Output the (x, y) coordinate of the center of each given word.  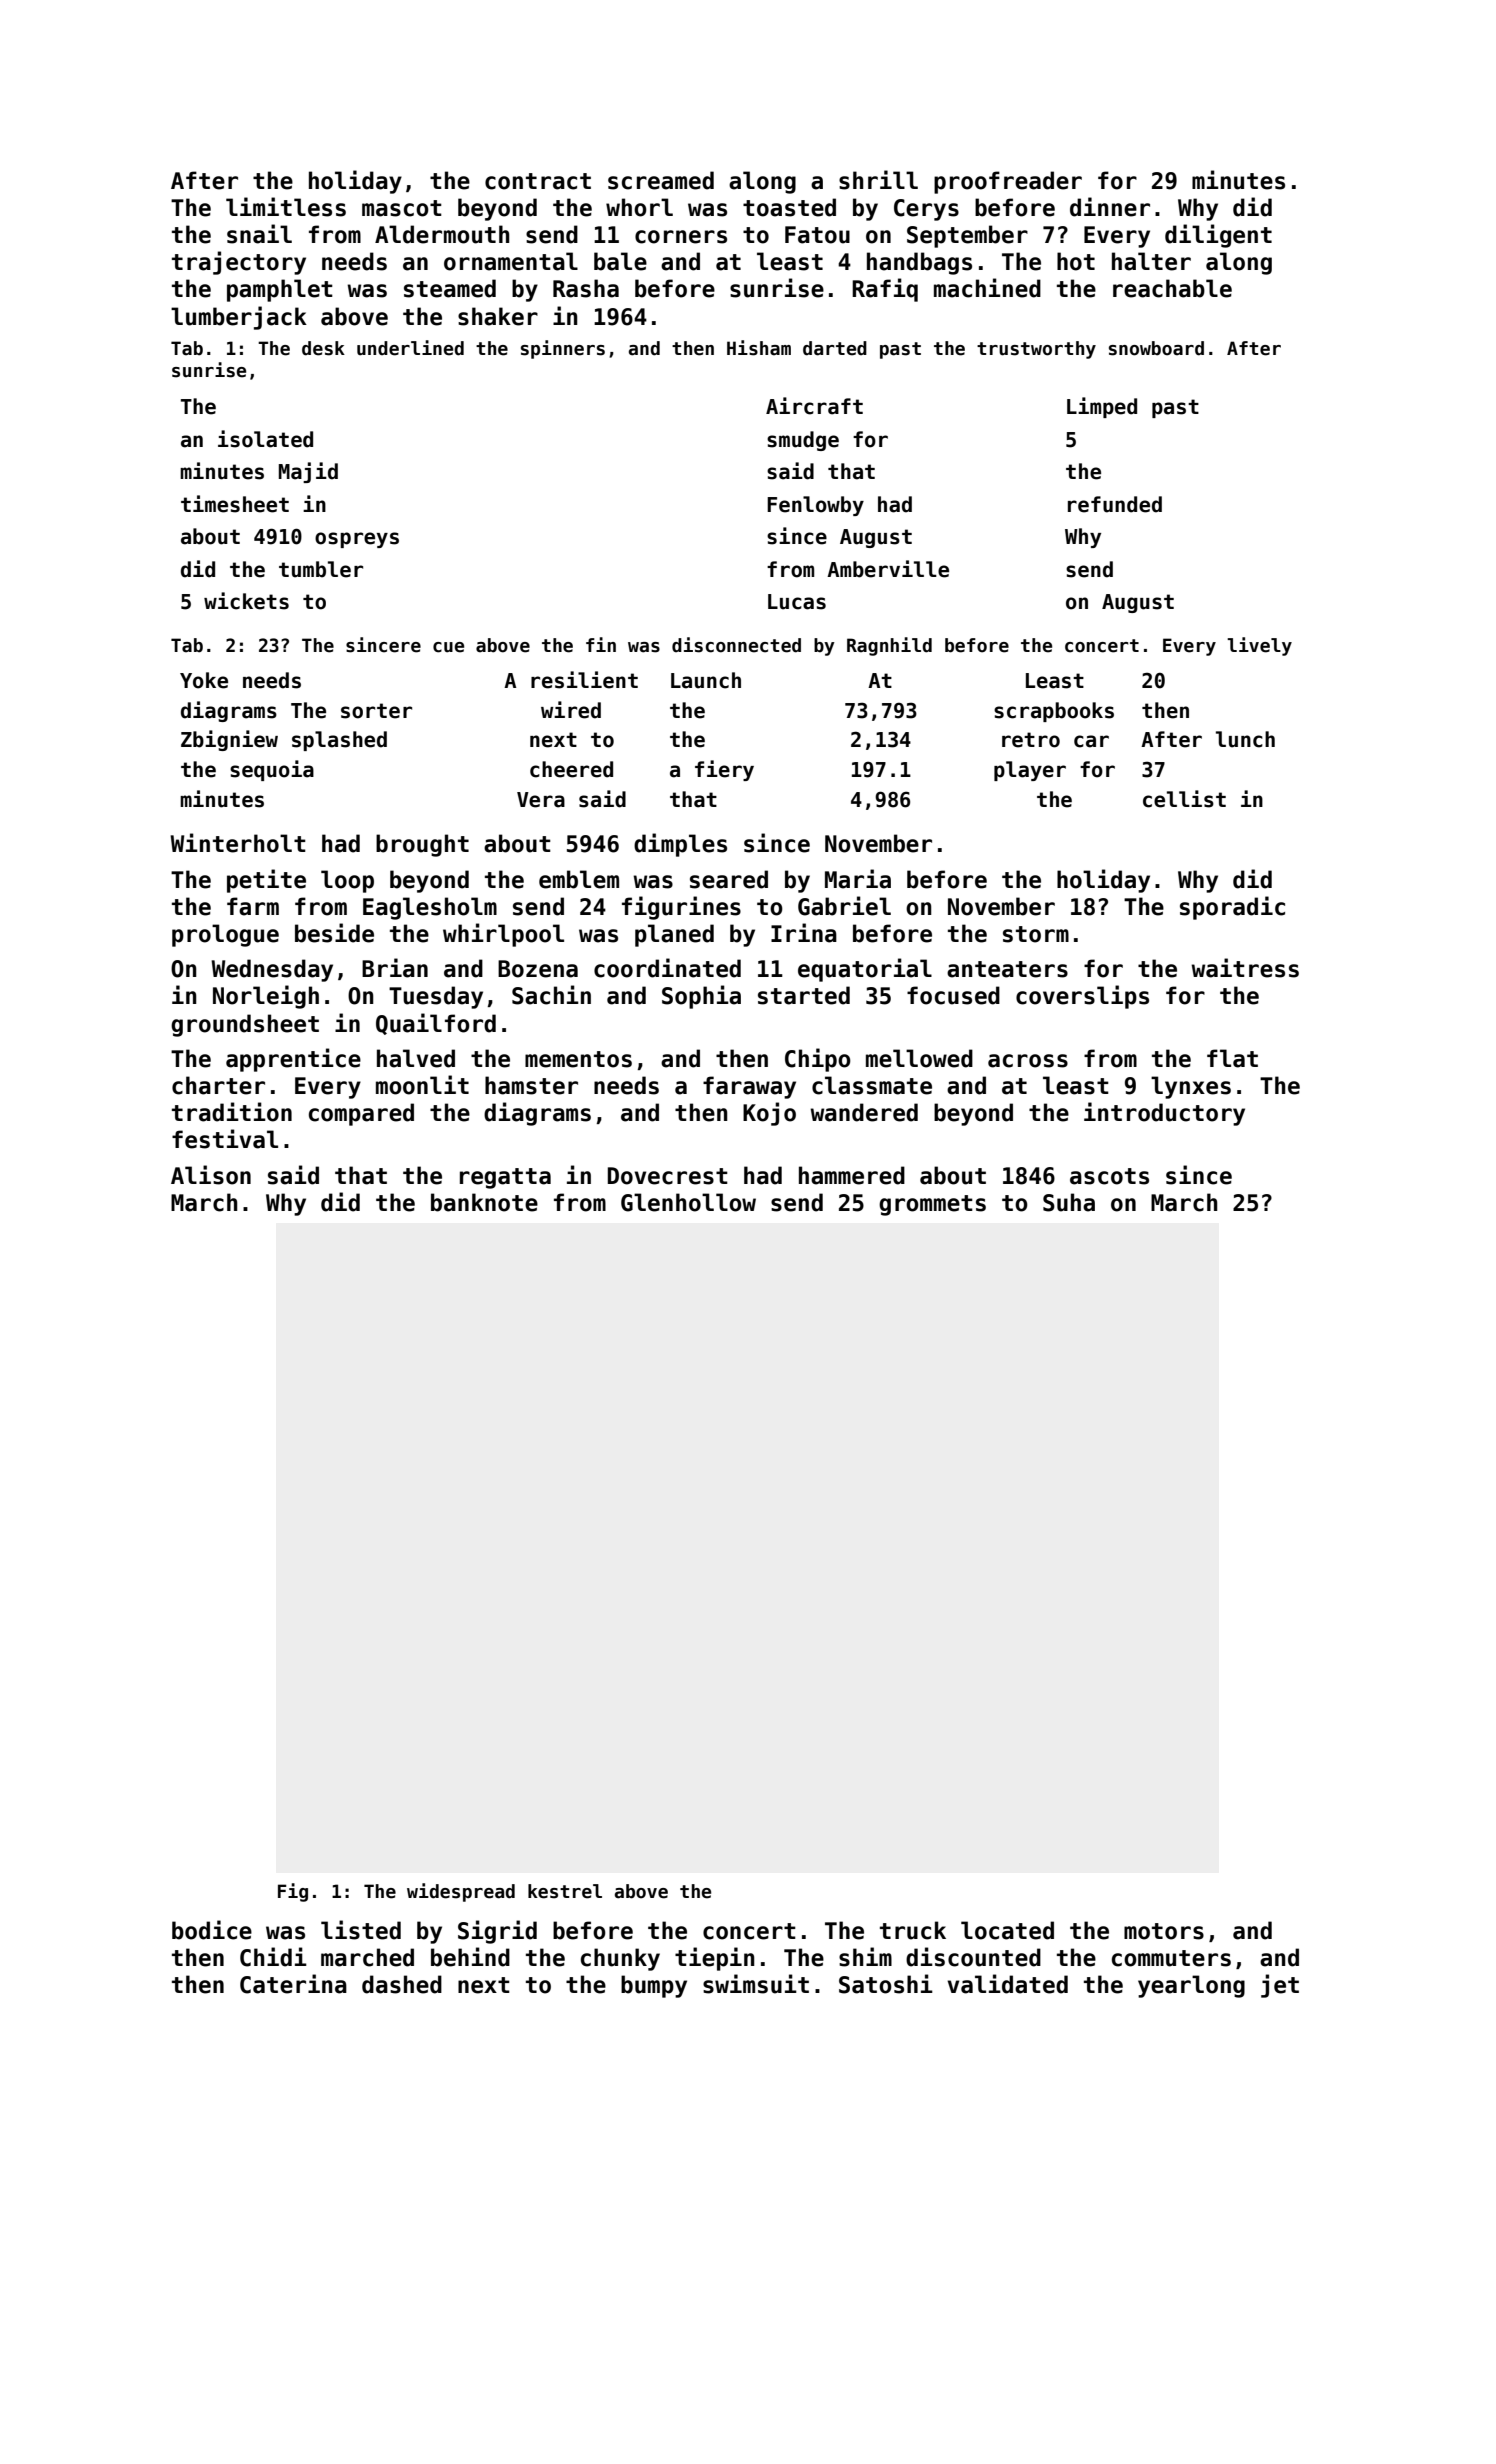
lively (1259, 646)
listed (361, 1930)
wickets (246, 601)
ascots (1109, 1176)
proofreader (1008, 182)
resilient (584, 680)
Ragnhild (889, 646)
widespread (461, 1892)
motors (1164, 1931)
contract (538, 181)
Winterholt (238, 843)
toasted (789, 207)
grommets (932, 1205)
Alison (211, 1175)
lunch (1245, 739)
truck (913, 1930)
